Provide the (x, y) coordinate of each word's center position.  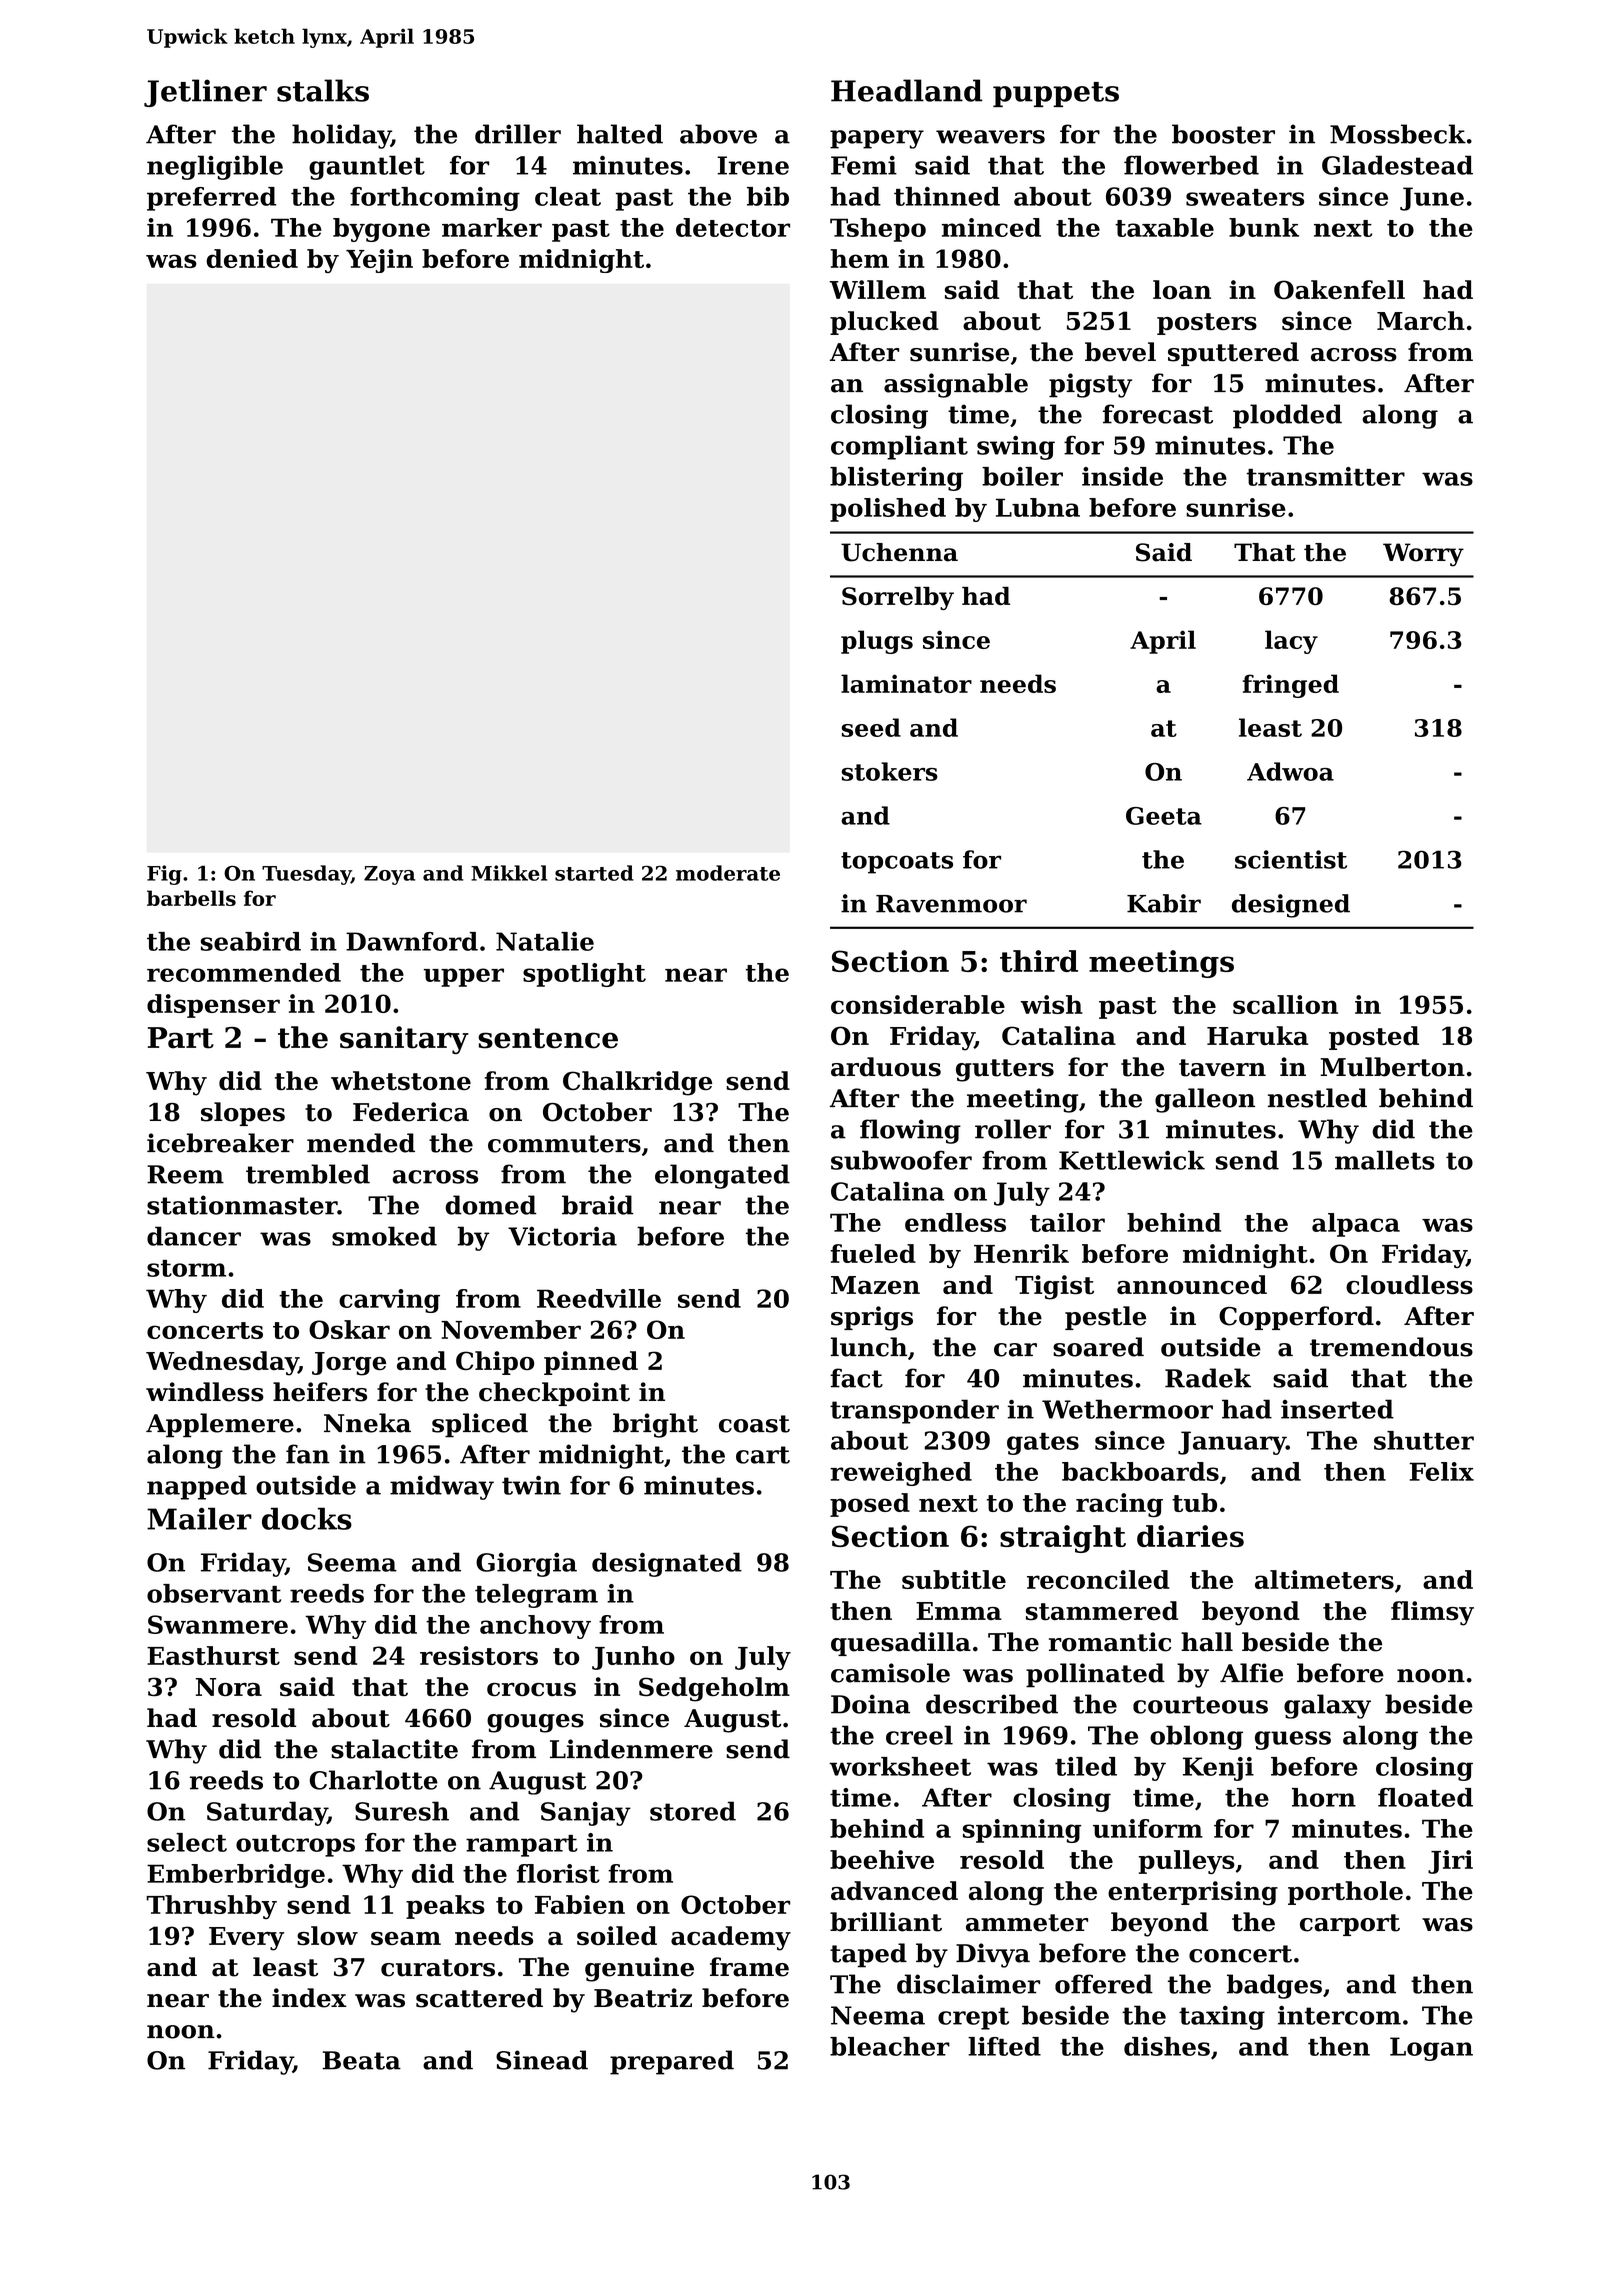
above (718, 134)
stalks (323, 90)
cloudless (1409, 1284)
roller (1013, 1129)
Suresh (402, 1811)
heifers (320, 1392)
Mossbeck (1398, 134)
